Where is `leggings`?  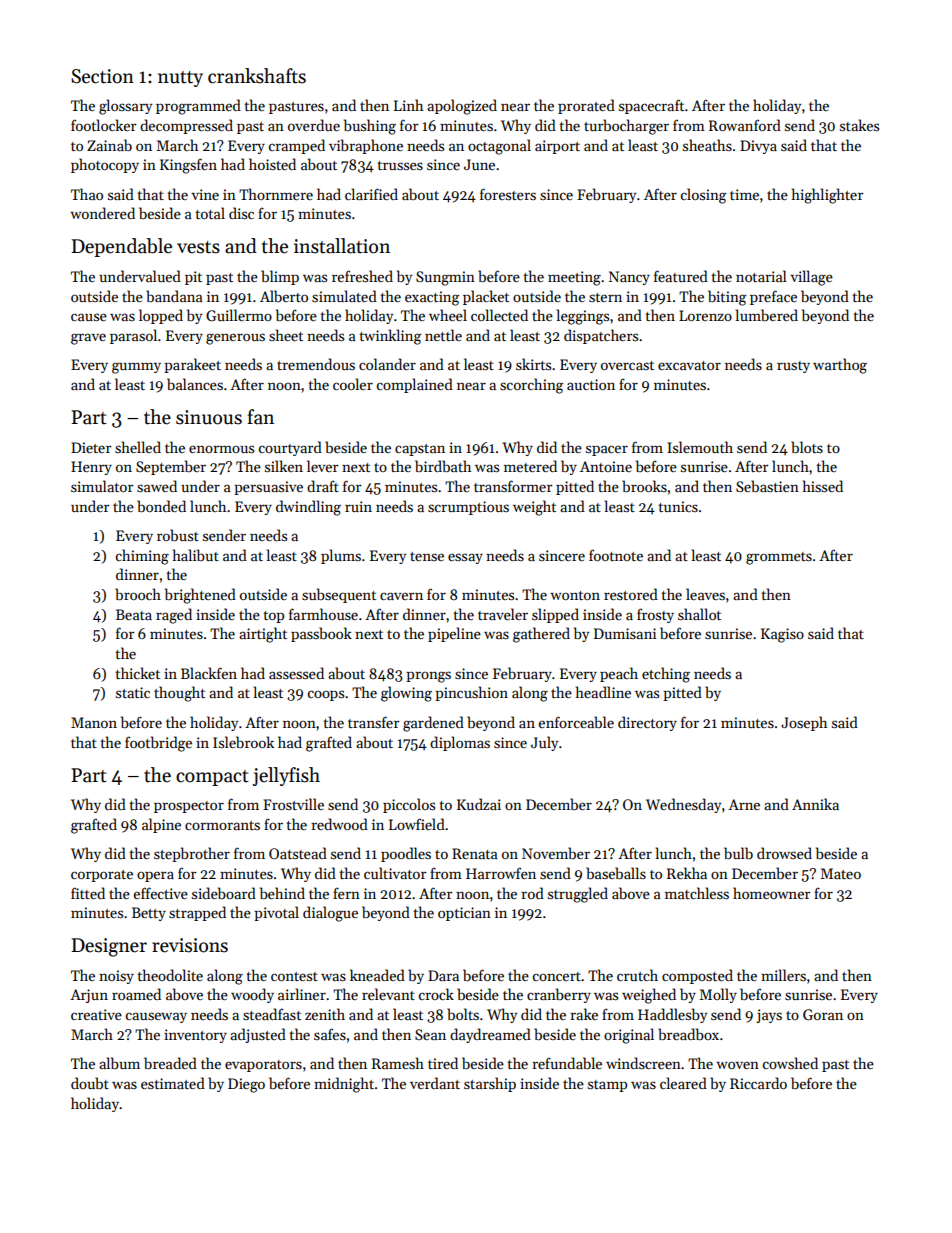
leggings is located at coordinates (583, 317).
